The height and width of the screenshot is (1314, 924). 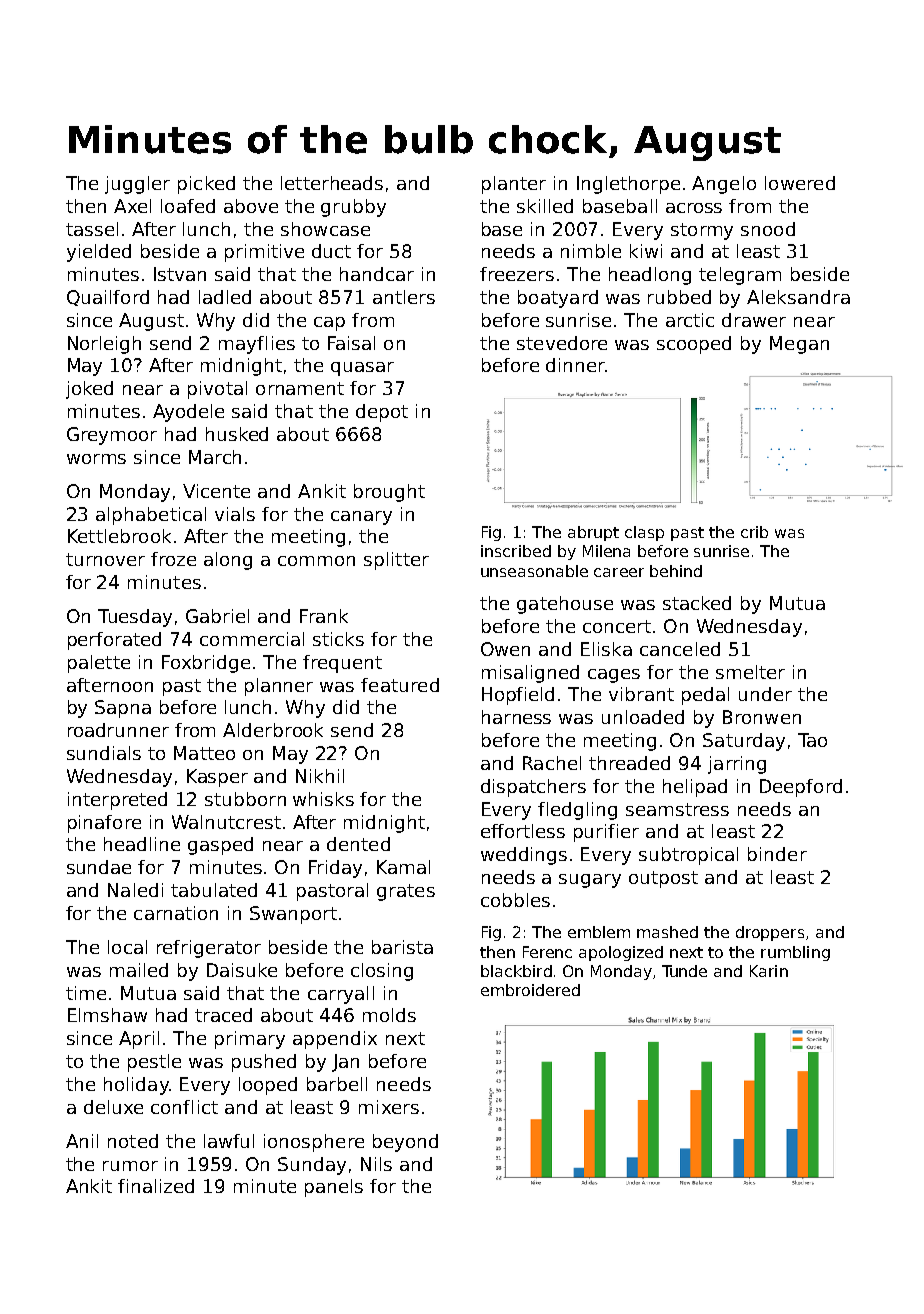 I want to click on Istvan, so click(x=180, y=274).
